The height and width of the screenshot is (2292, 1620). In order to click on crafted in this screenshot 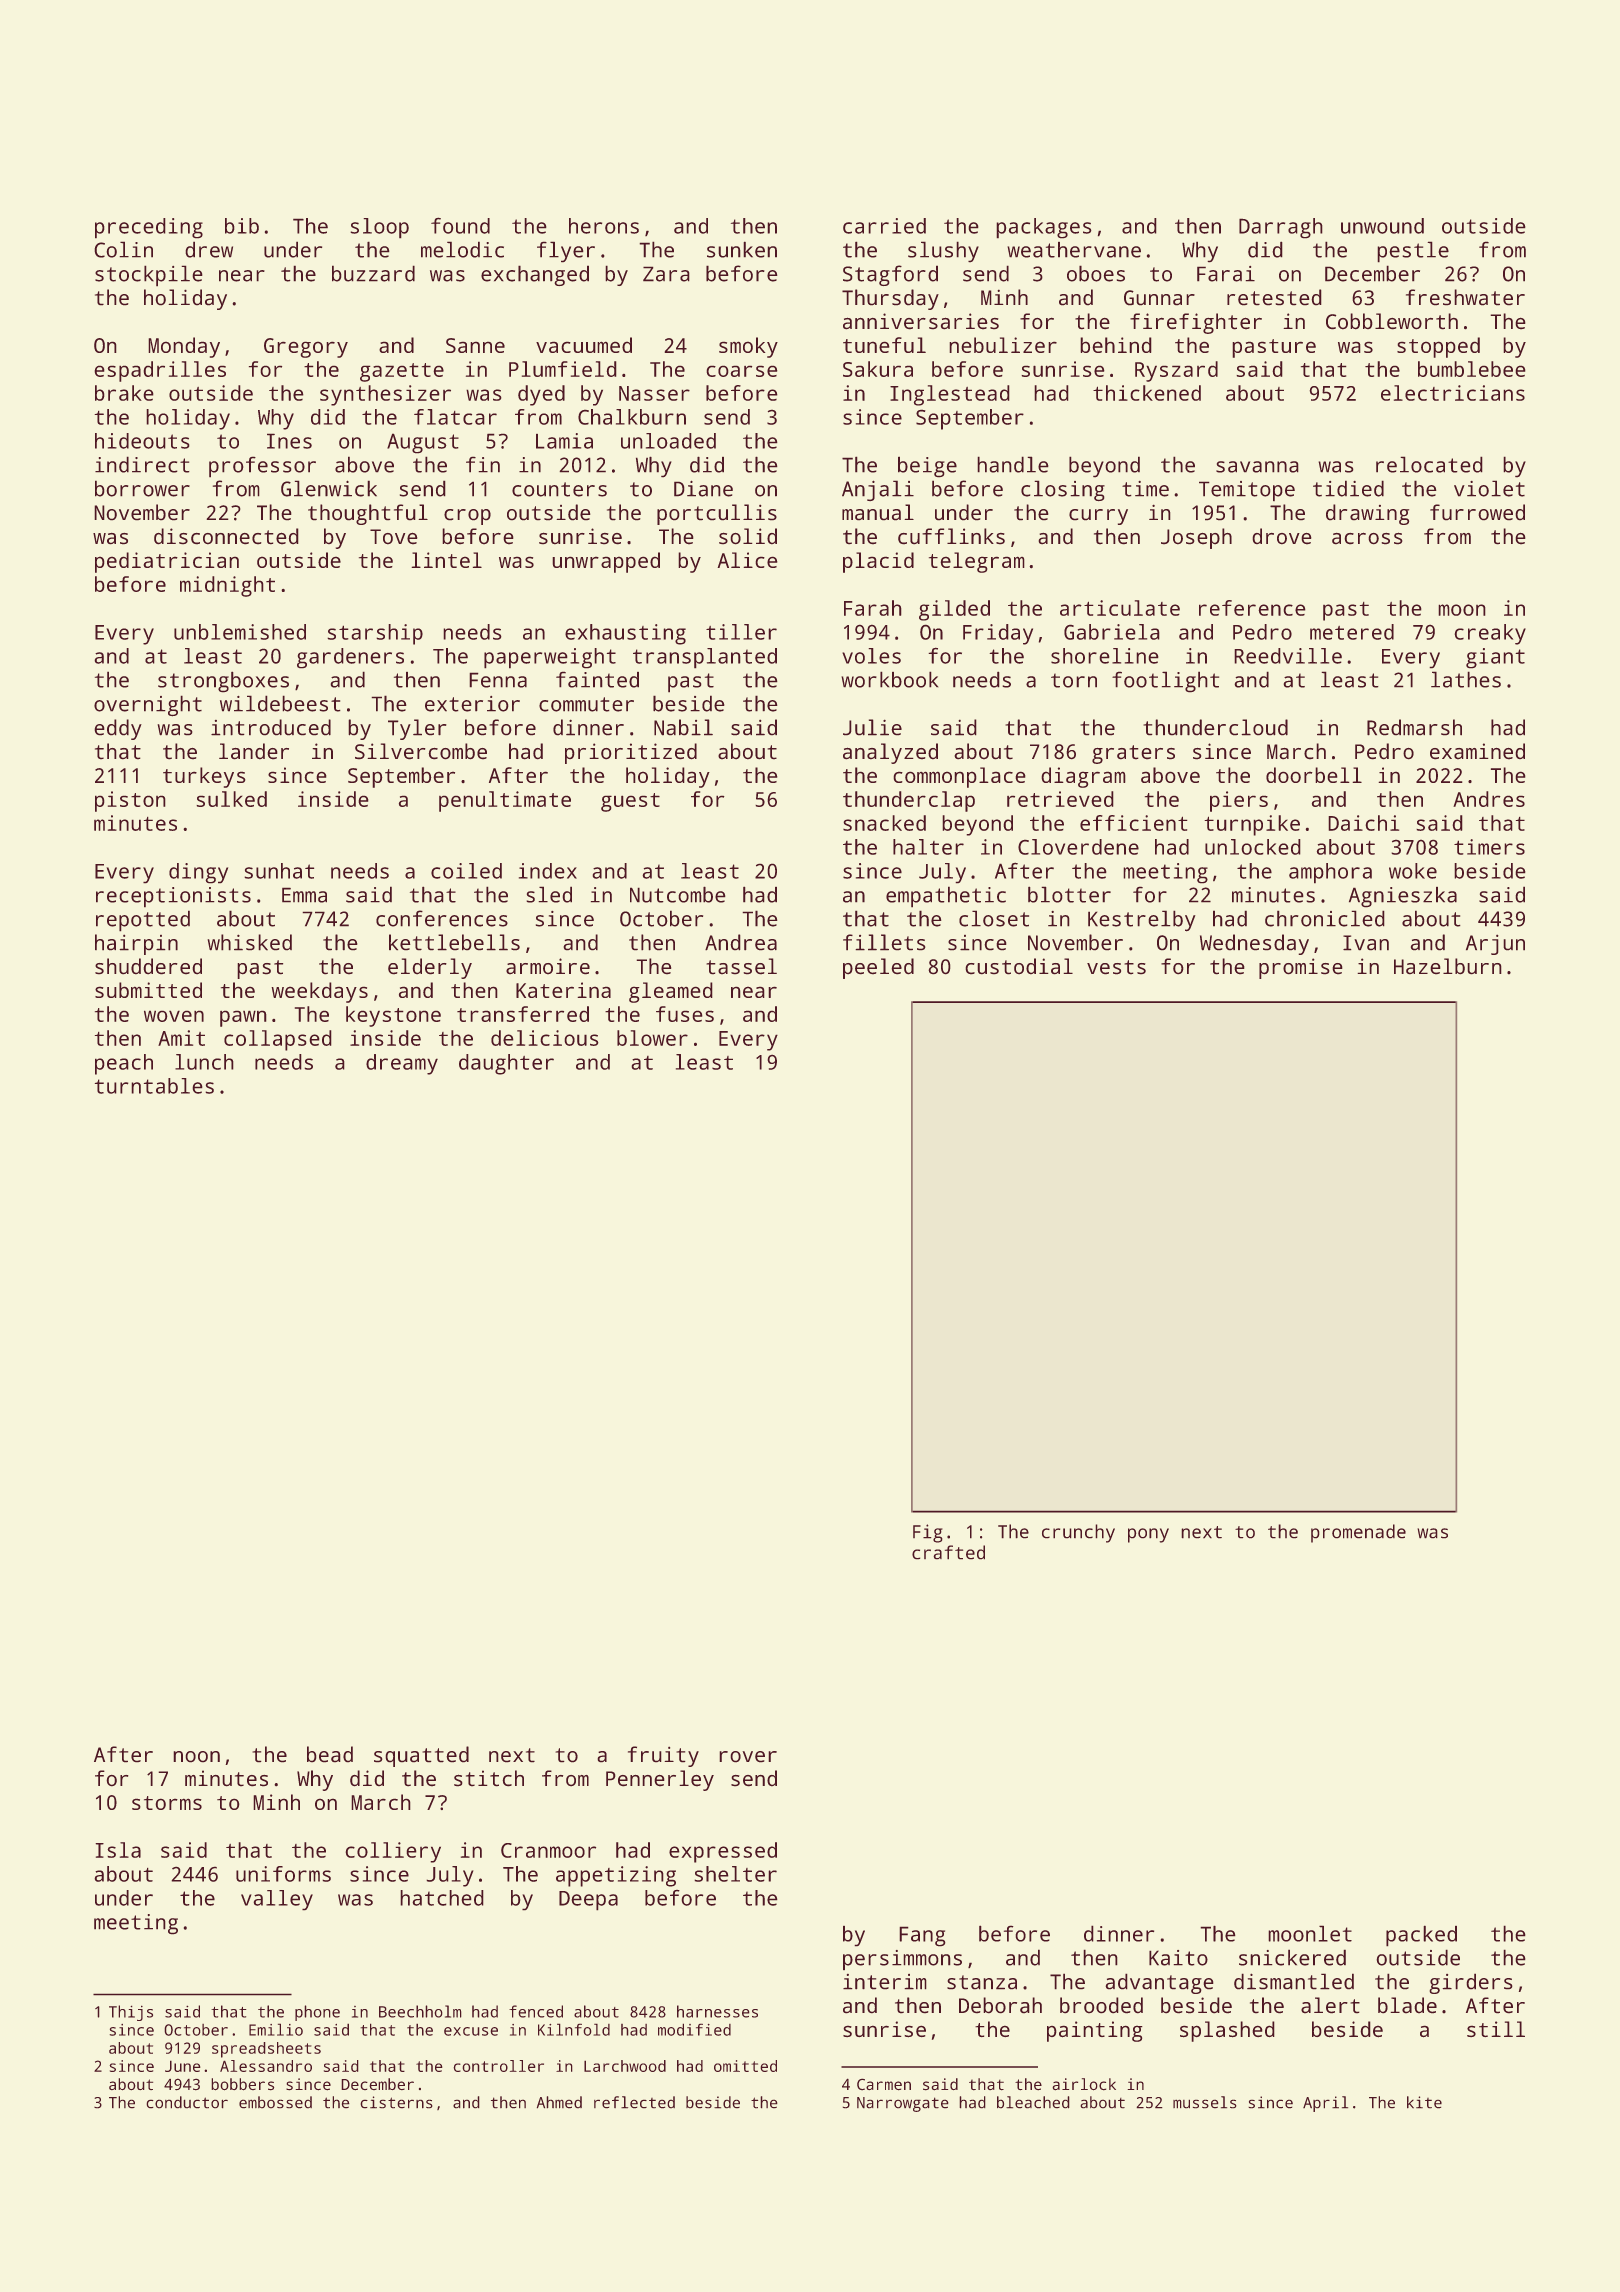, I will do `click(948, 1552)`.
